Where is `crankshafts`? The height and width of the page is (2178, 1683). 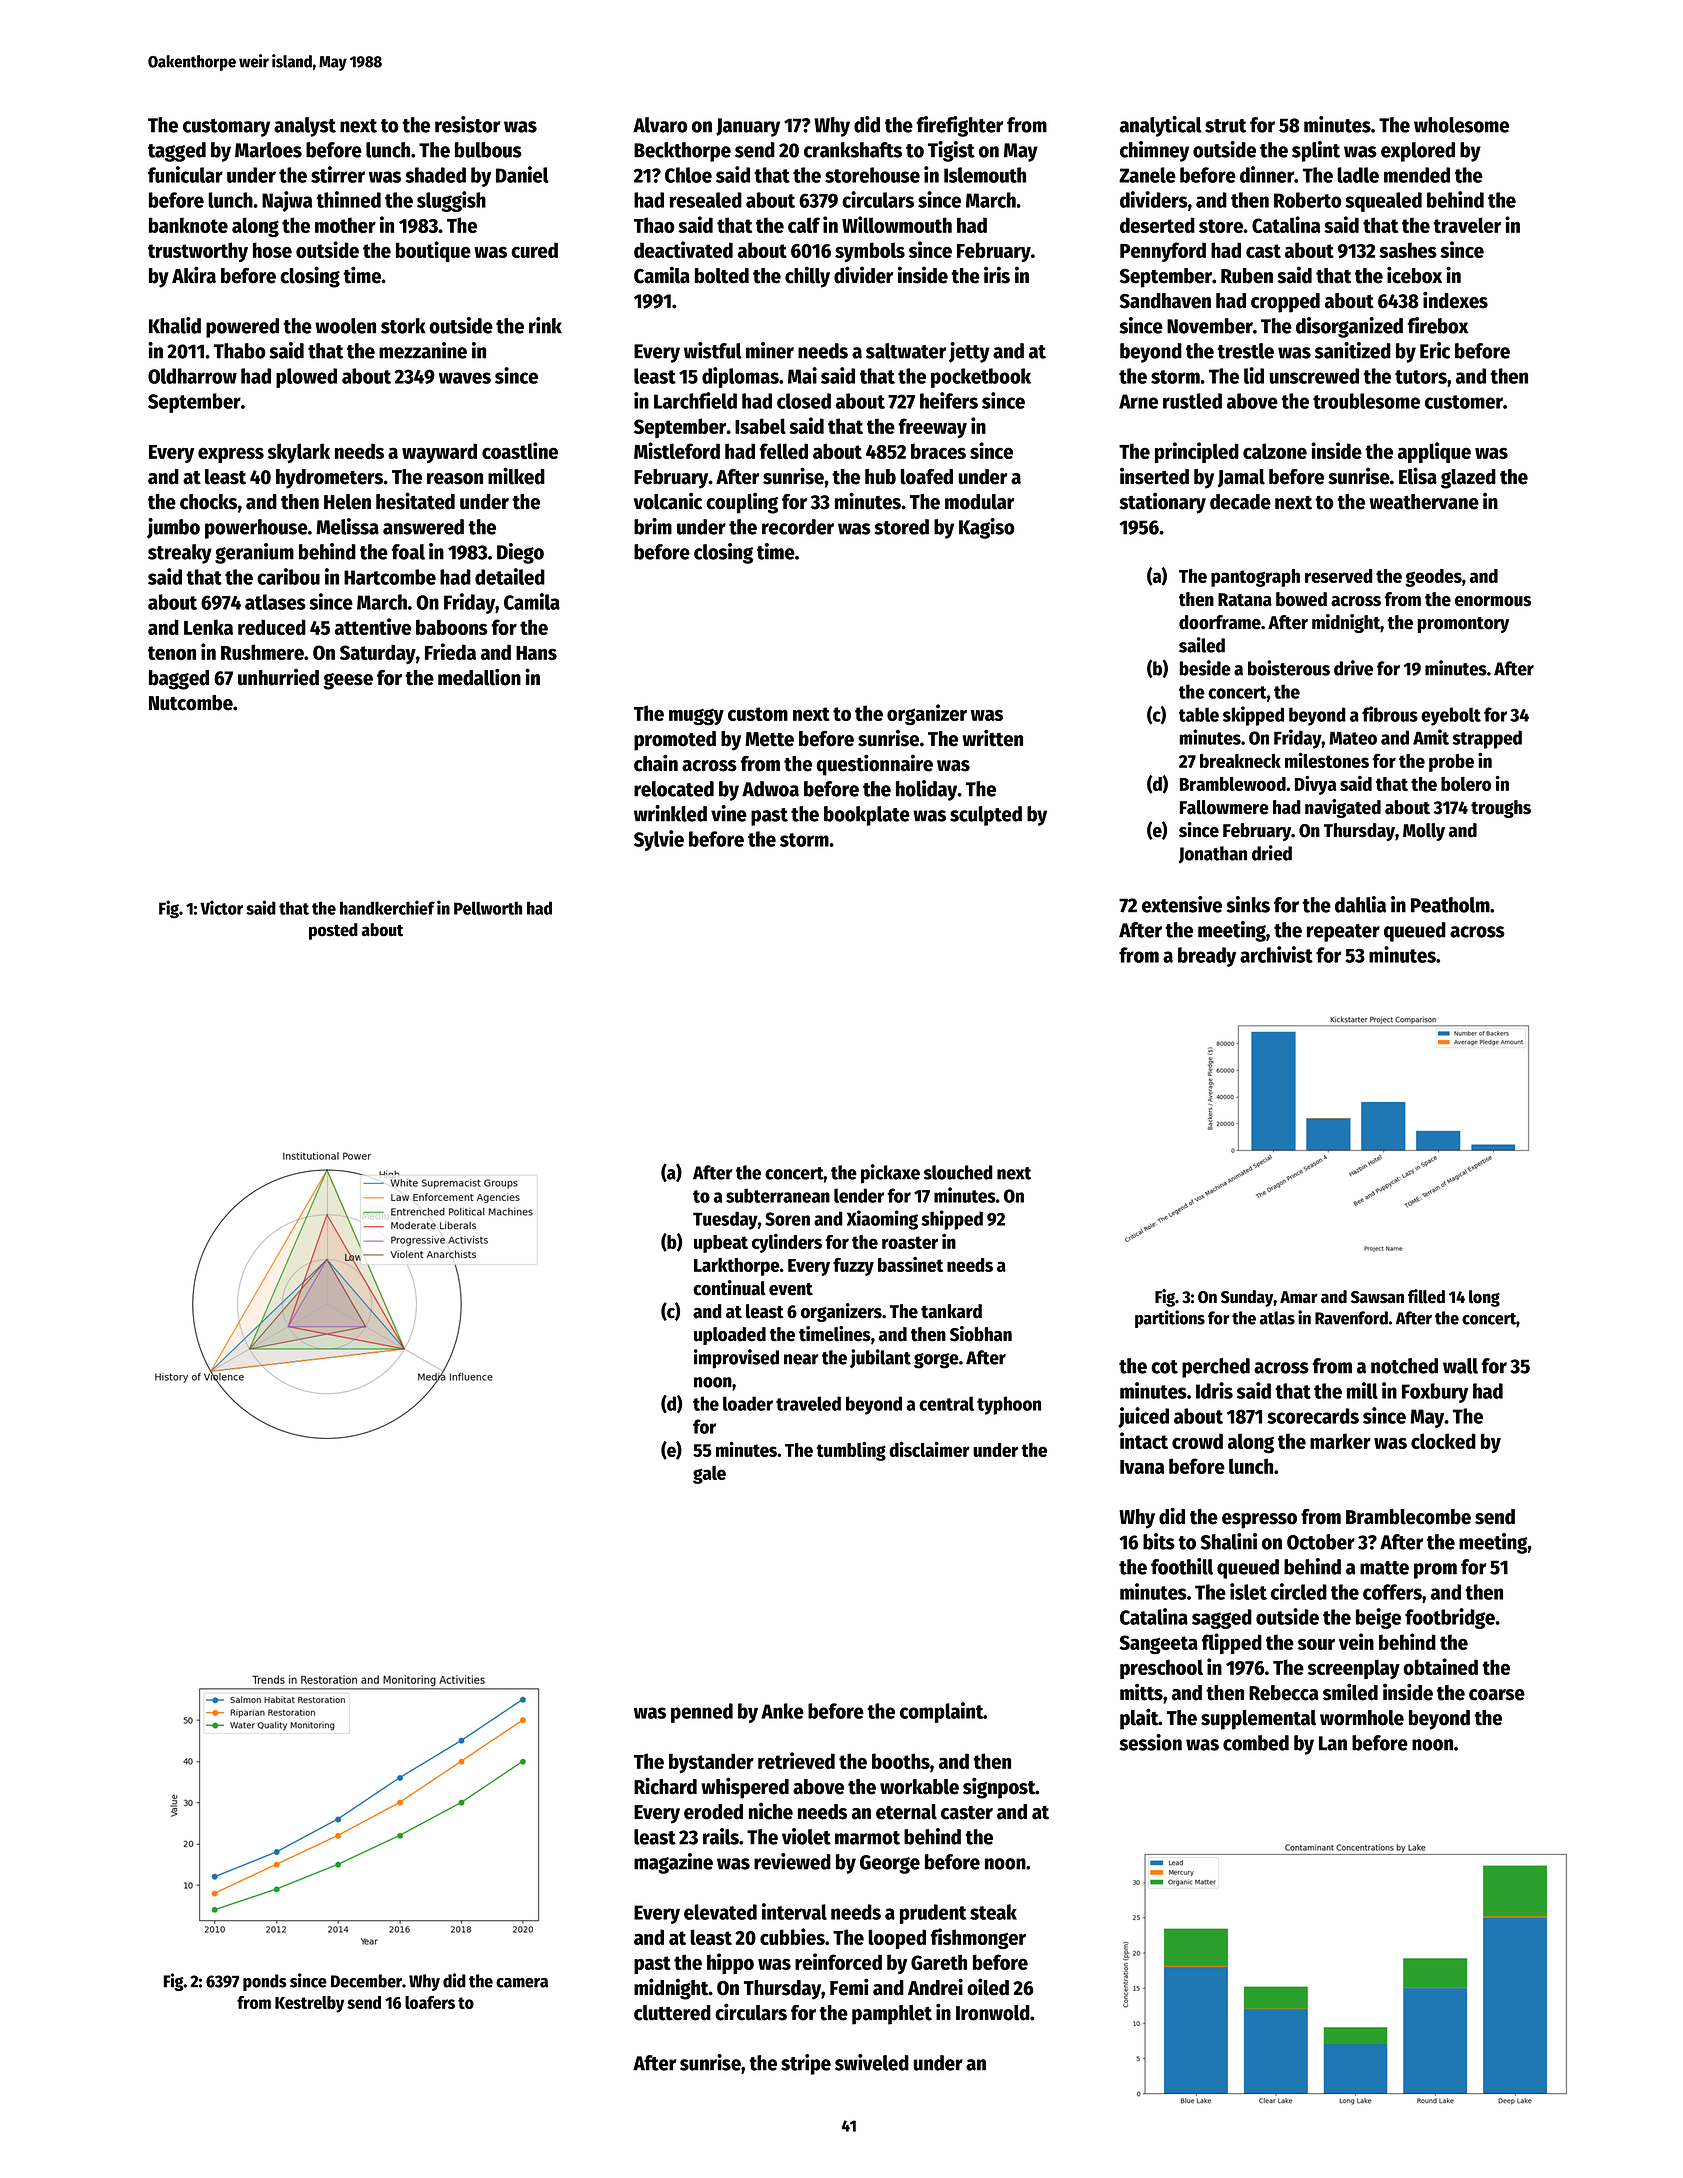 crankshafts is located at coordinates (853, 150).
